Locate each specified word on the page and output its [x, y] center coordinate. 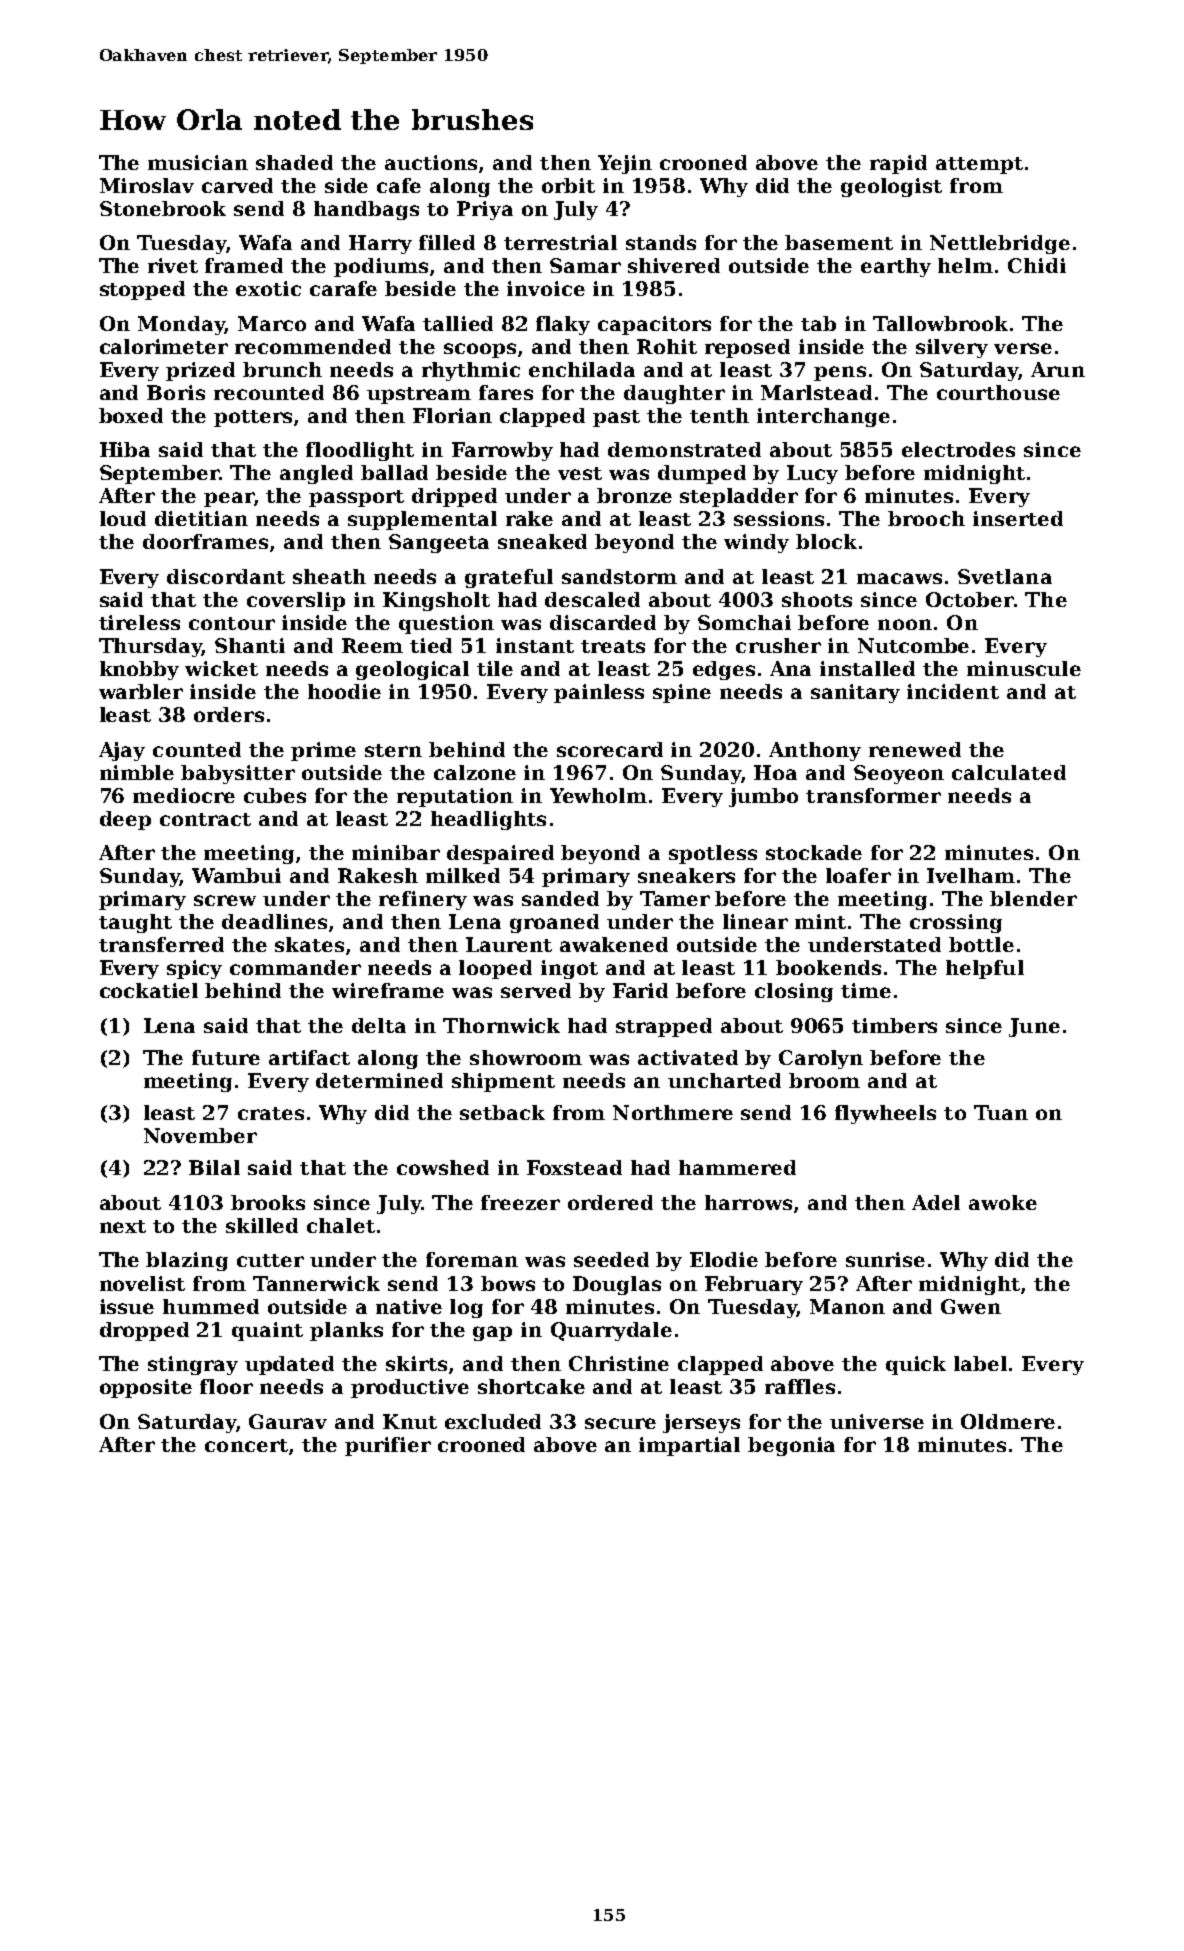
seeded [611, 1259]
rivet [173, 265]
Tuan [1001, 1112]
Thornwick [501, 1025]
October [970, 599]
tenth [719, 415]
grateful [509, 578]
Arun [1058, 369]
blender [1033, 898]
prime [323, 751]
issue [127, 1306]
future [226, 1057]
